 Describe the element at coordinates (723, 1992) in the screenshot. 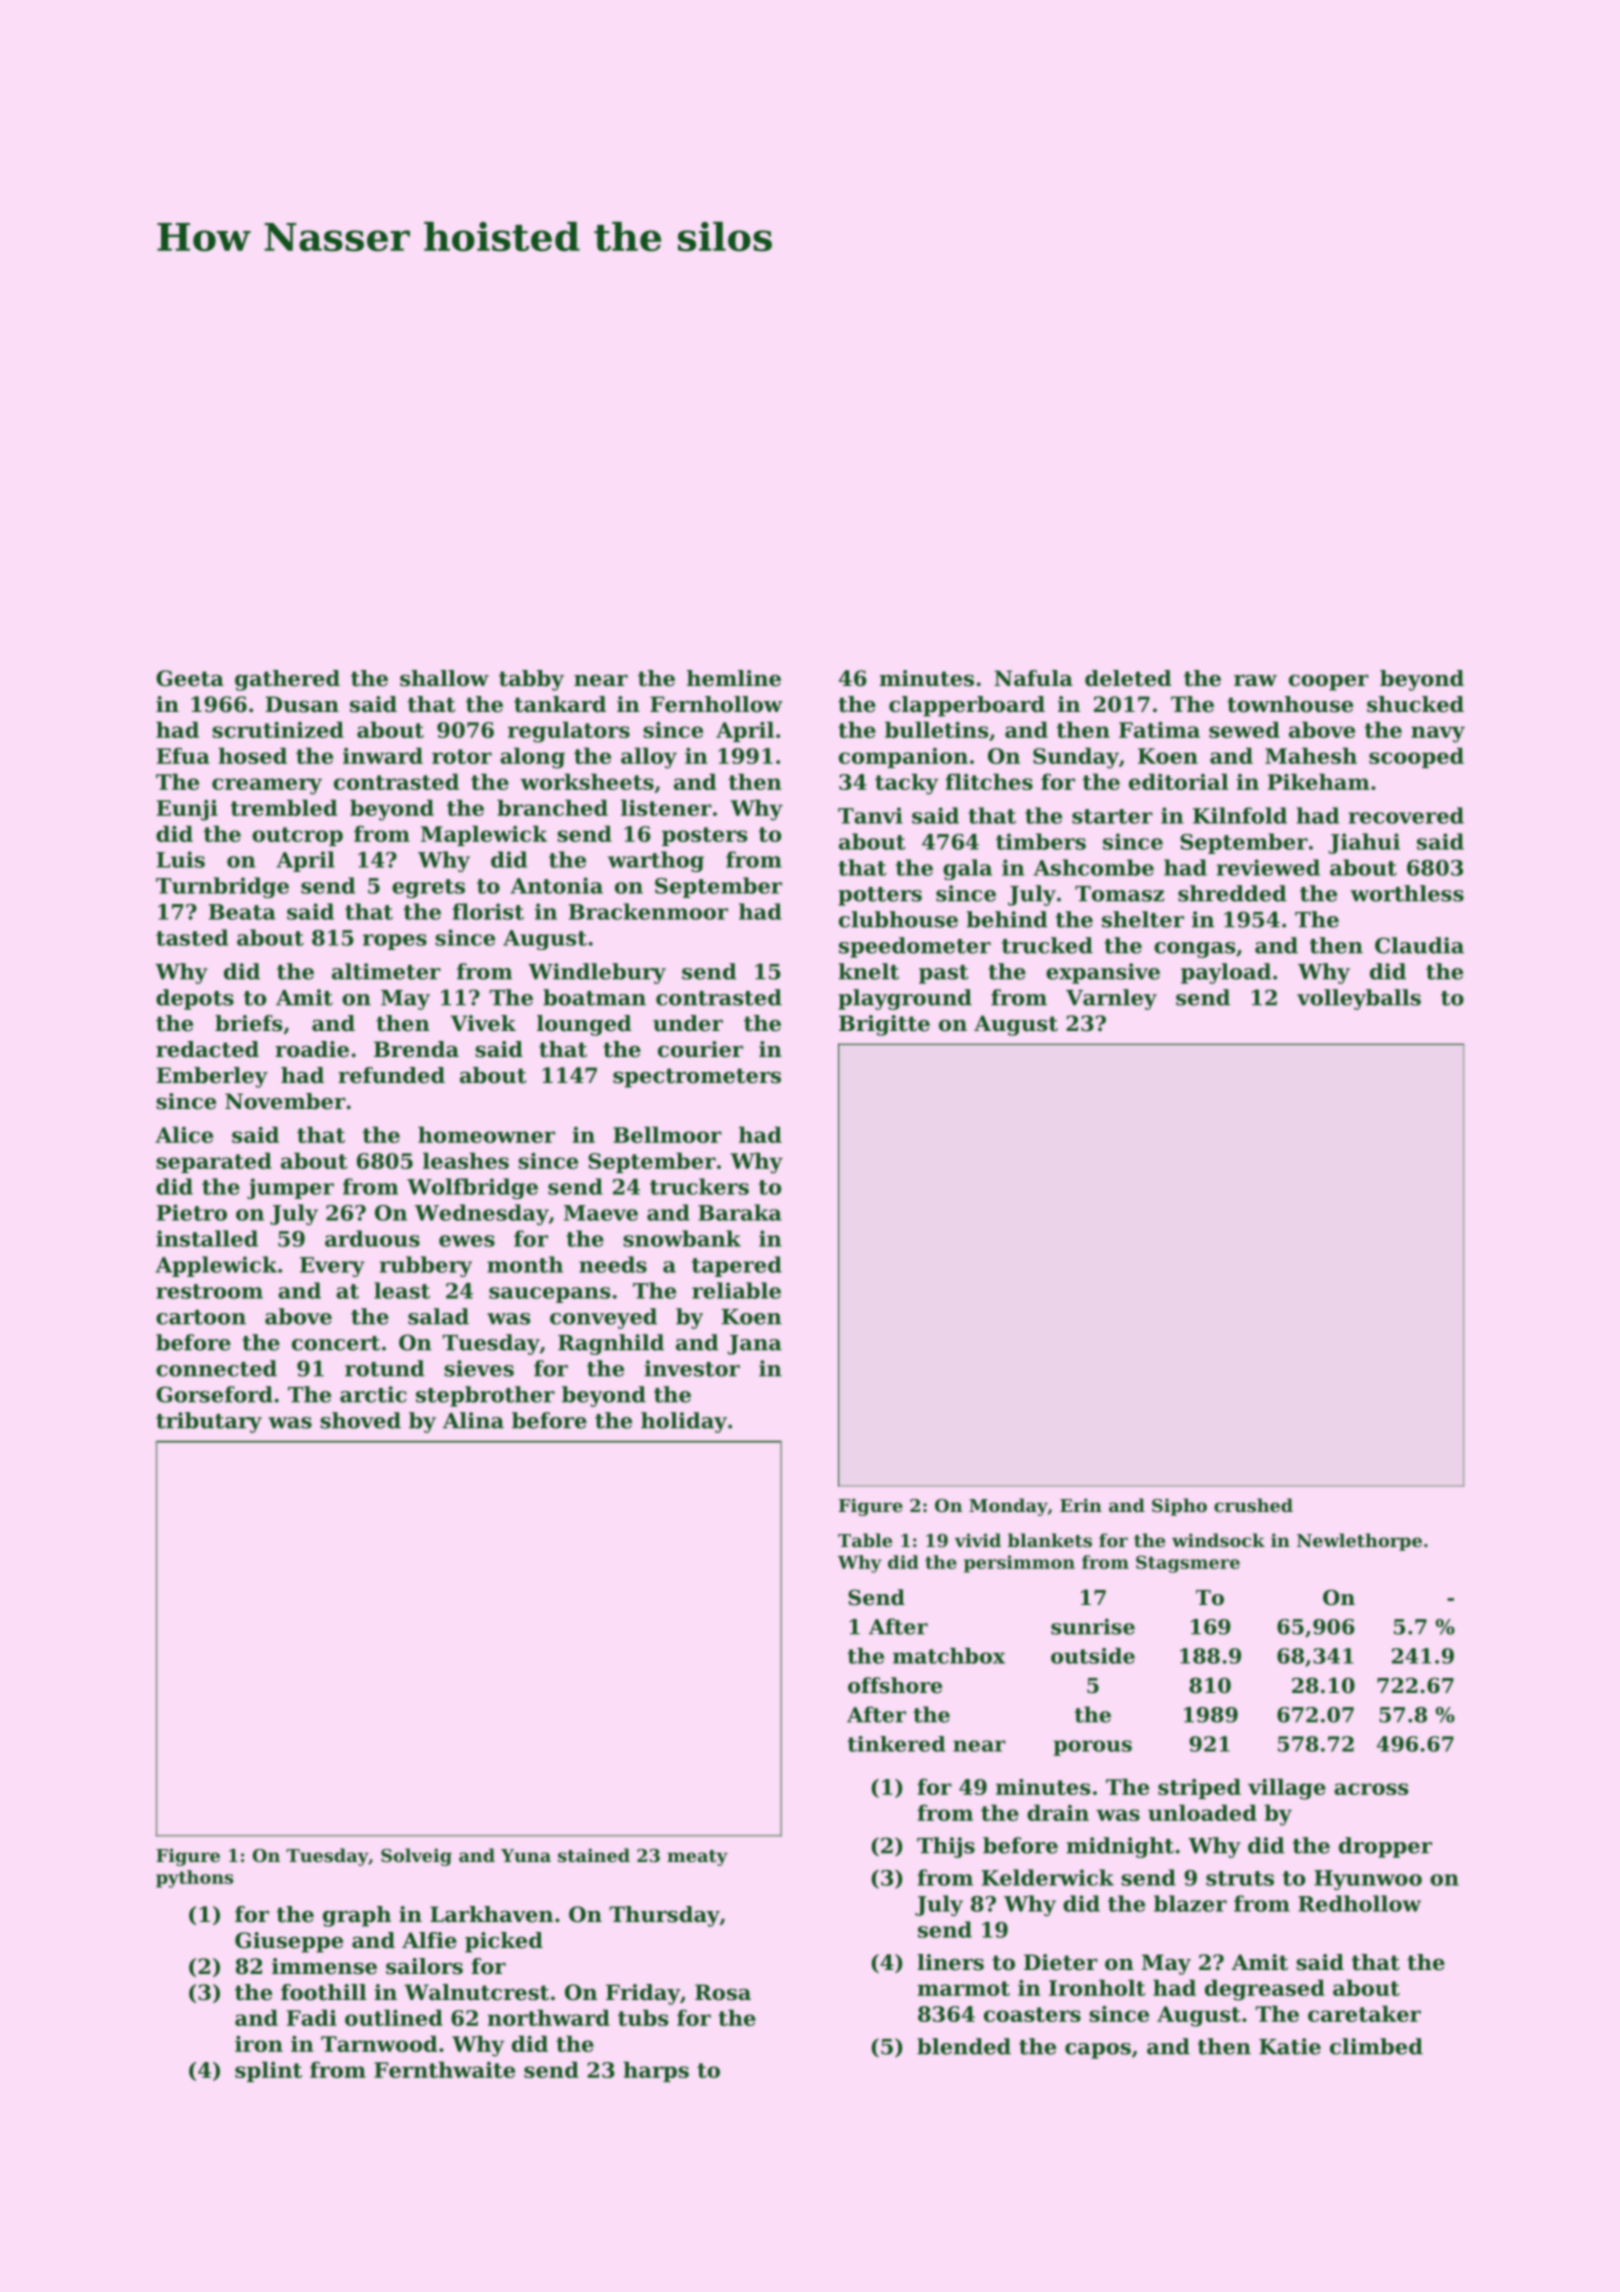

I see `Rosa` at that location.
